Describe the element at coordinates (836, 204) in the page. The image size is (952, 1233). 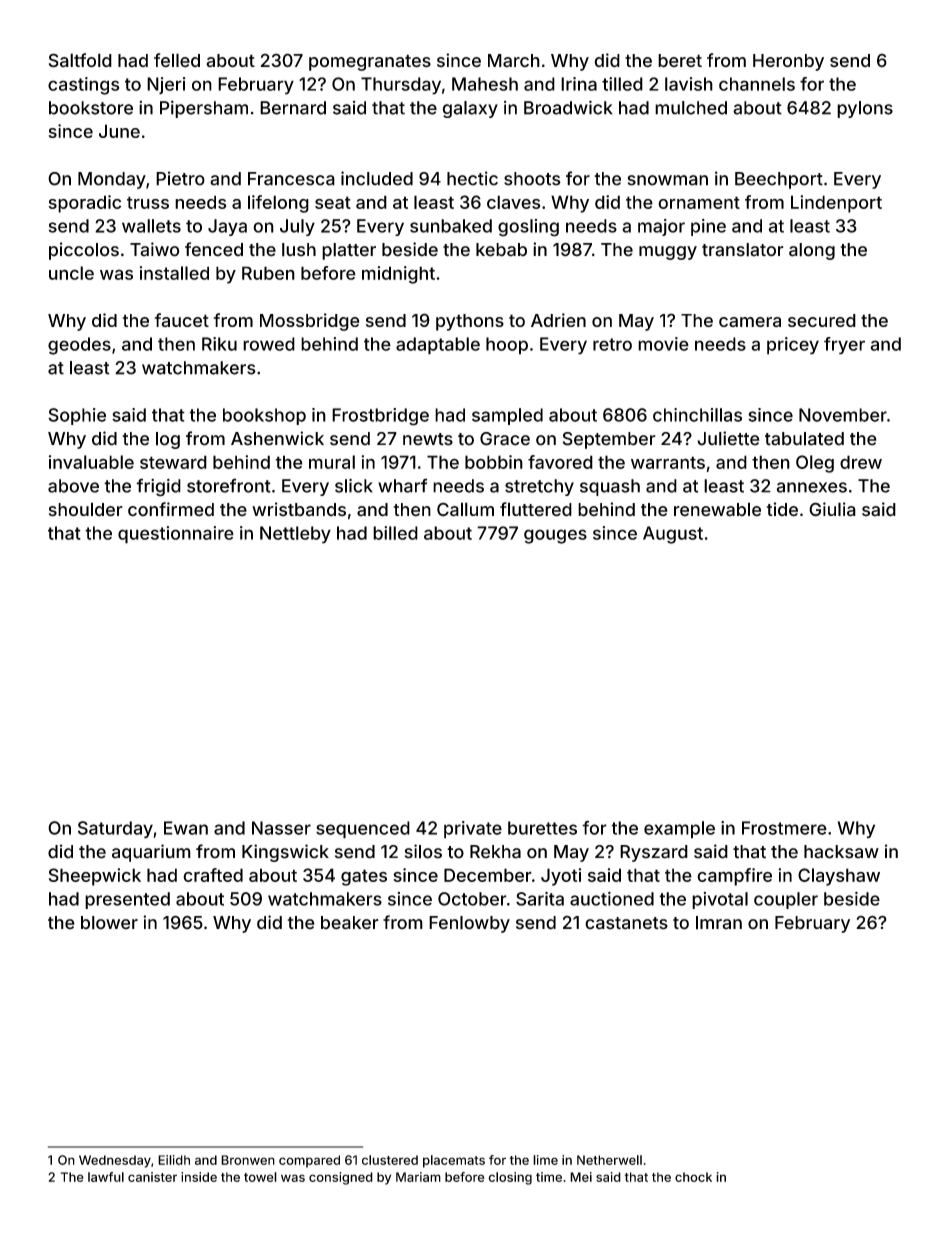
I see `Lindenport` at that location.
